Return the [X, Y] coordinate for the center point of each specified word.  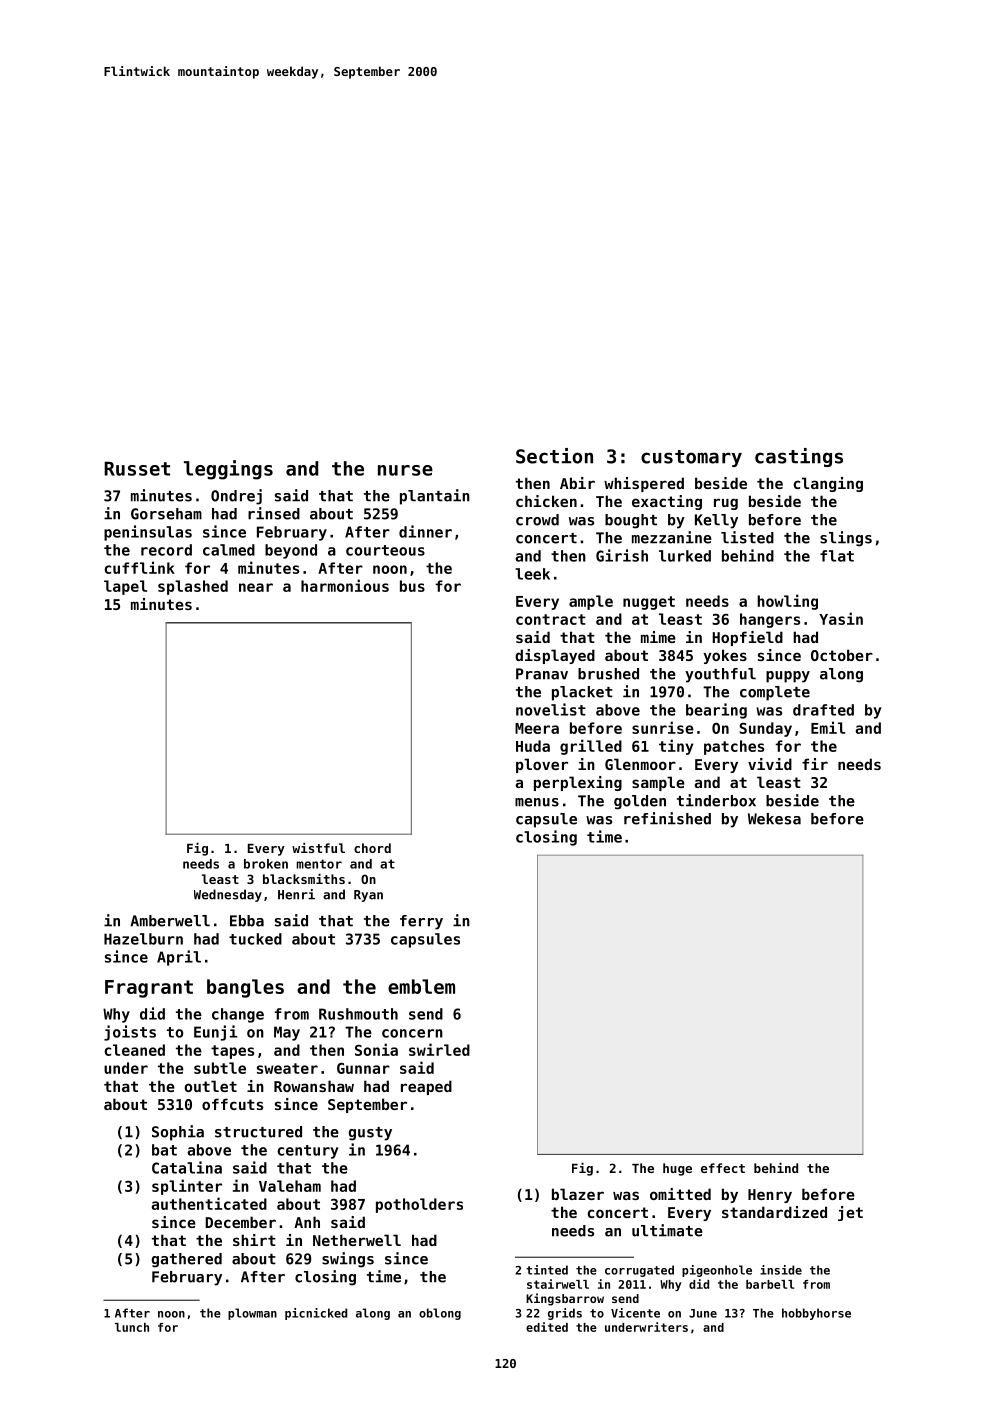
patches [734, 747]
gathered [187, 1260]
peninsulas [148, 533]
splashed [193, 587]
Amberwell [170, 921]
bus [412, 586]
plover [542, 765]
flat [837, 556]
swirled [439, 1049]
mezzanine [672, 537]
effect [723, 1168]
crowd [537, 520]
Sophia [178, 1133]
